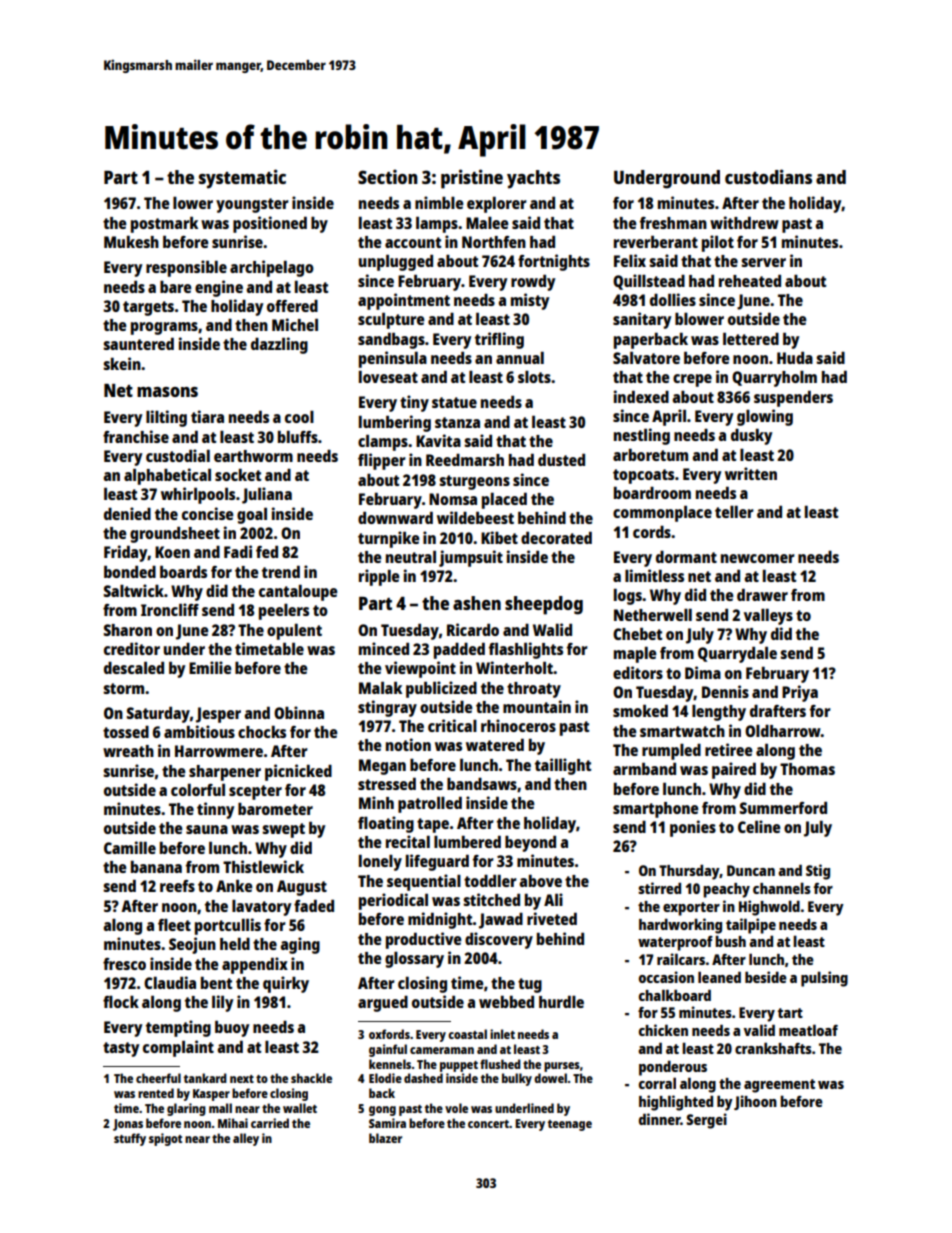 The width and height of the screenshot is (952, 1233). Describe the element at coordinates (807, 769) in the screenshot. I see `Thomas` at that location.
